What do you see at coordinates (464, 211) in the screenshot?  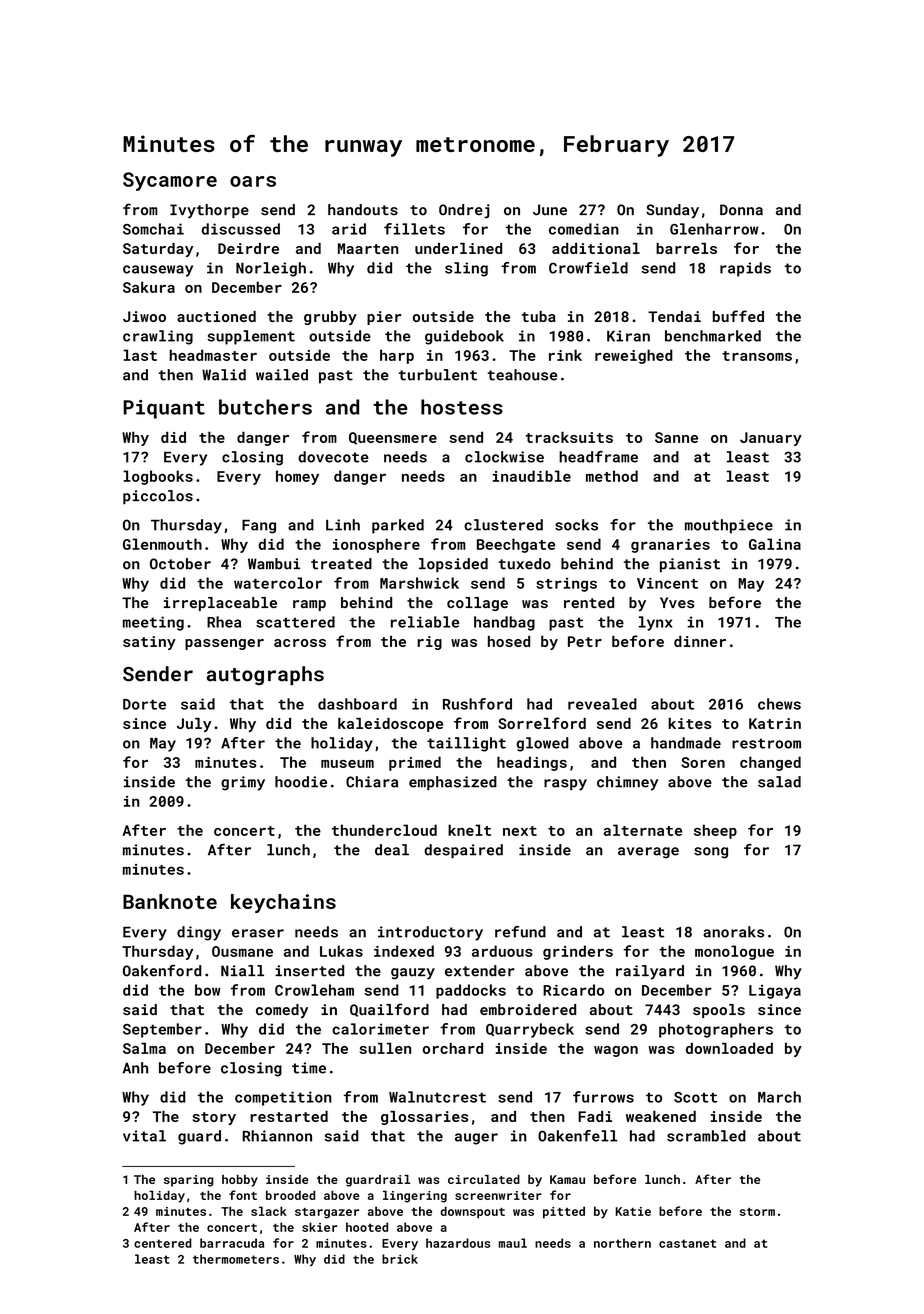 I see `Ondrej` at bounding box center [464, 211].
